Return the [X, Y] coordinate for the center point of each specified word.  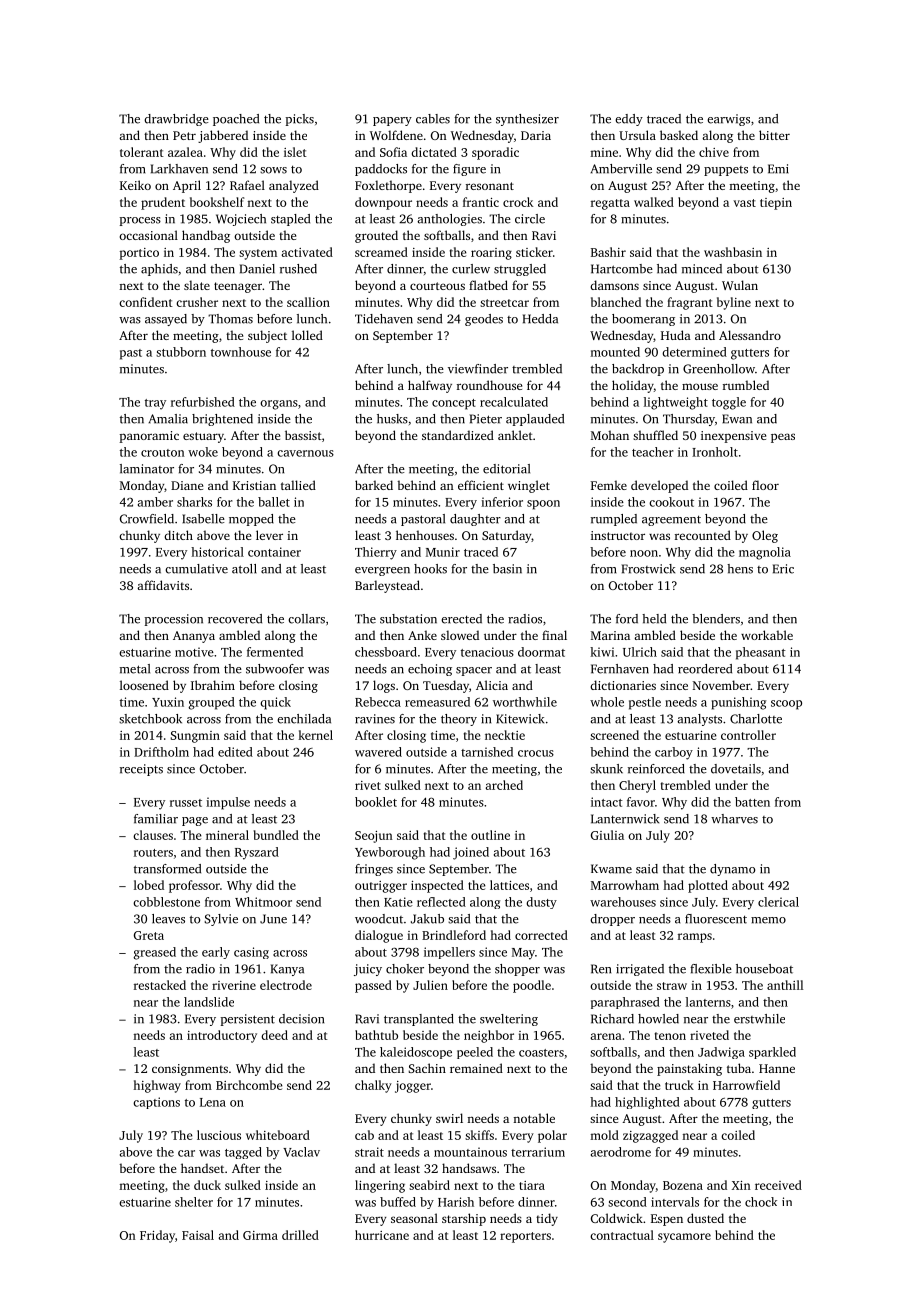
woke [203, 452]
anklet [515, 435]
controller [748, 735]
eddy [629, 120]
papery [392, 121]
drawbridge [176, 120]
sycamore [684, 1238]
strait [369, 1152]
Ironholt [715, 452]
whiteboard [278, 1135]
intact [607, 802]
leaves [168, 919]
